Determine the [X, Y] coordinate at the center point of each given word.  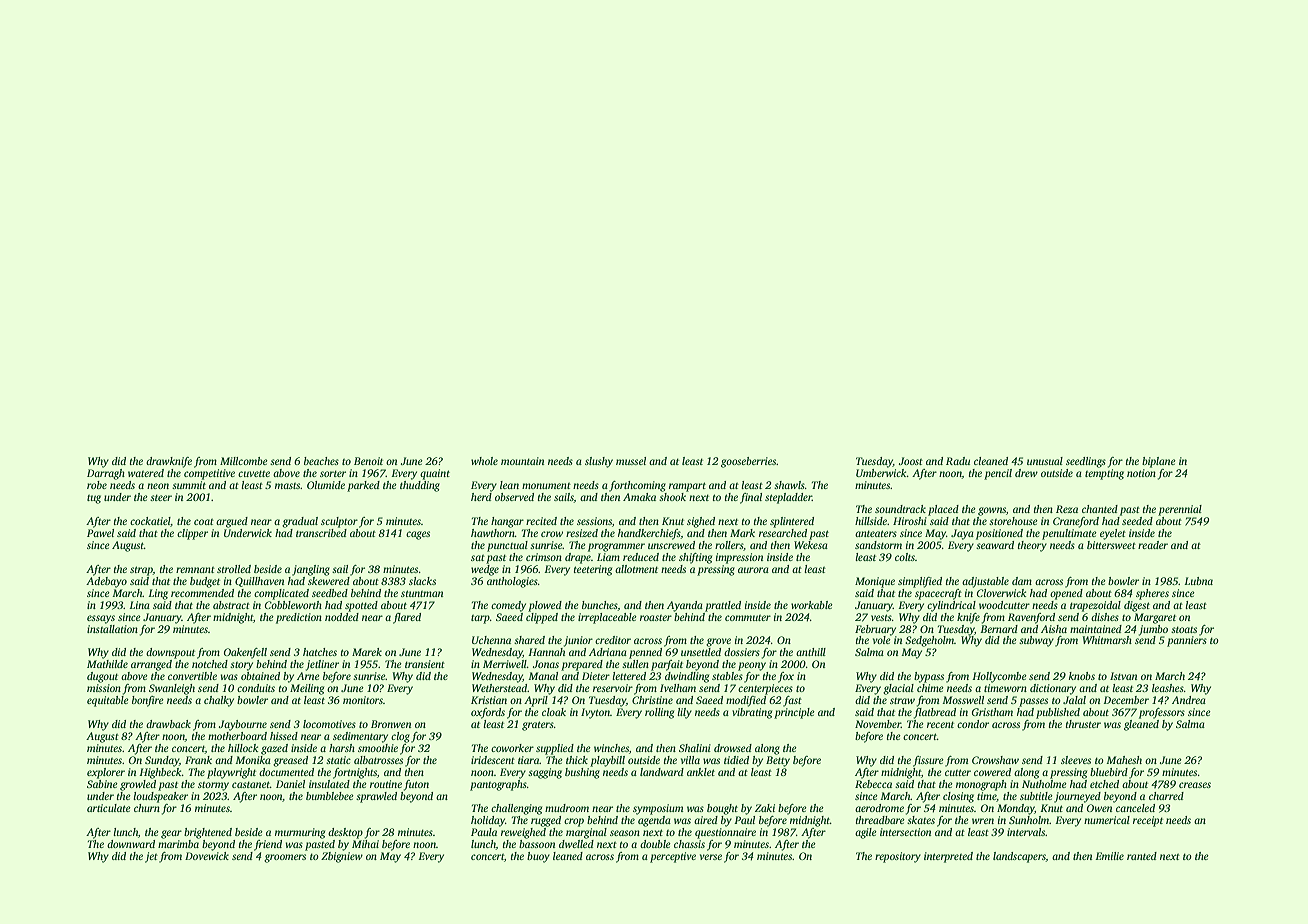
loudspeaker [160, 797]
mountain [522, 461]
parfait [667, 665]
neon [158, 486]
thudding [420, 486]
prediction [299, 618]
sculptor [339, 522]
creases [1195, 785]
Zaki [765, 808]
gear [171, 834]
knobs [1082, 676]
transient [425, 664]
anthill [811, 652]
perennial [1180, 510]
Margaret [1155, 618]
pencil [998, 474]
